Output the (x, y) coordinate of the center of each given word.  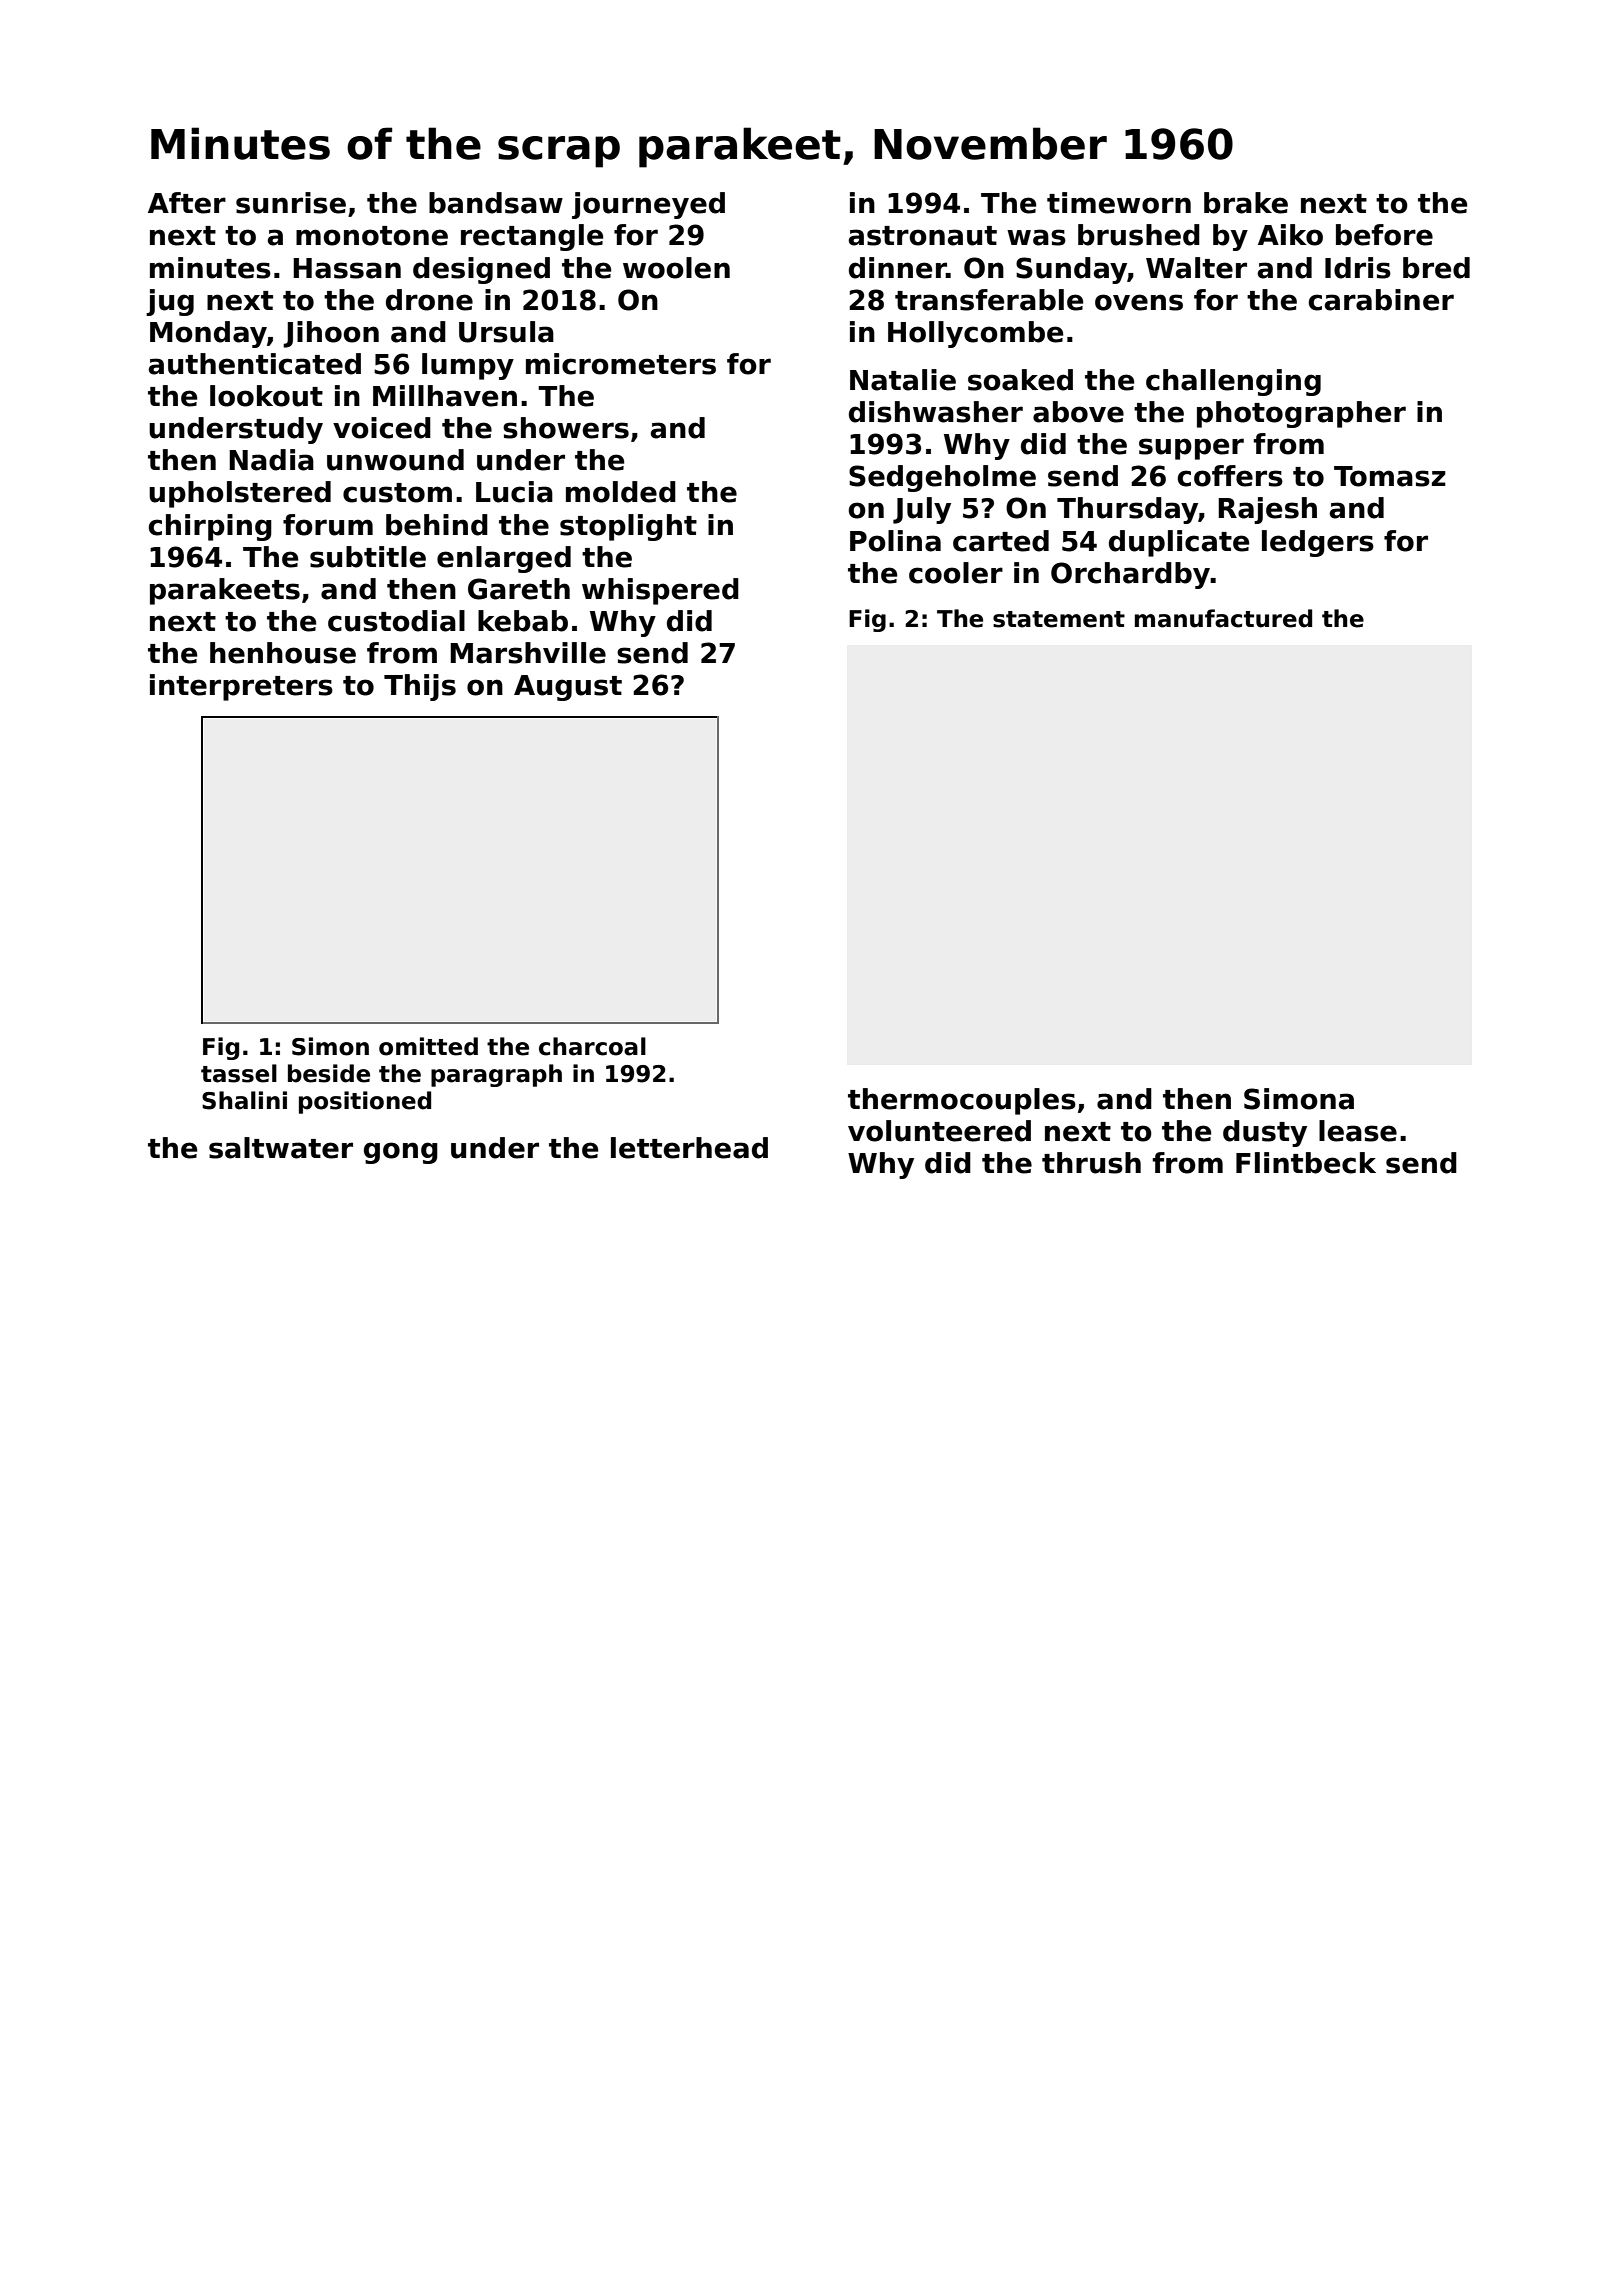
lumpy (468, 366)
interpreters (241, 687)
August (568, 688)
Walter (1196, 268)
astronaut (922, 236)
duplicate (1179, 543)
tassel (239, 1073)
